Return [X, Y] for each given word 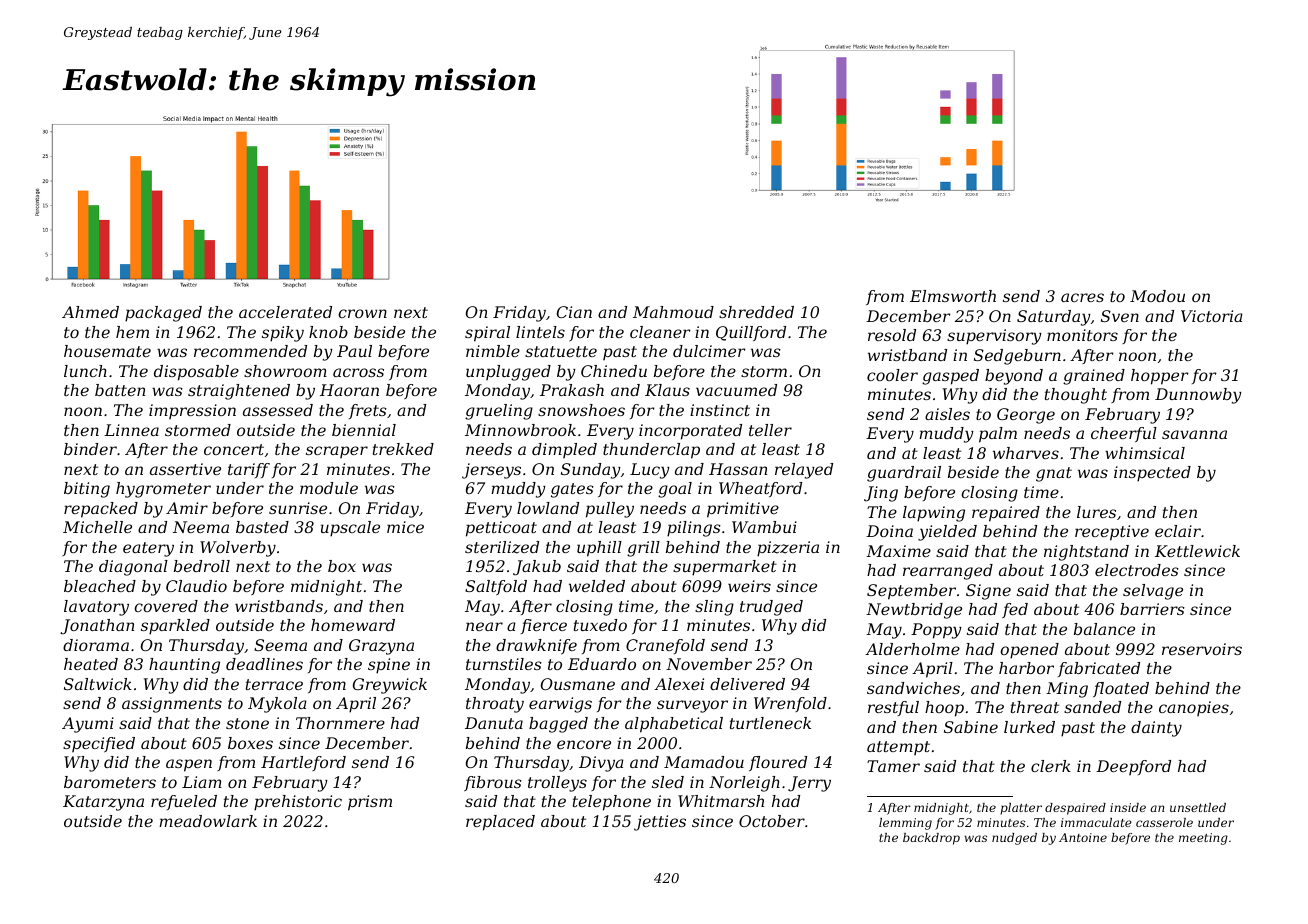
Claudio [196, 586]
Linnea [131, 430]
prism [370, 803]
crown [362, 313]
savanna [1194, 434]
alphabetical [674, 725]
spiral [487, 334]
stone [247, 723]
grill [643, 549]
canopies [1194, 708]
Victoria [1212, 316]
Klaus [667, 390]
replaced [500, 823]
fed [1015, 610]
